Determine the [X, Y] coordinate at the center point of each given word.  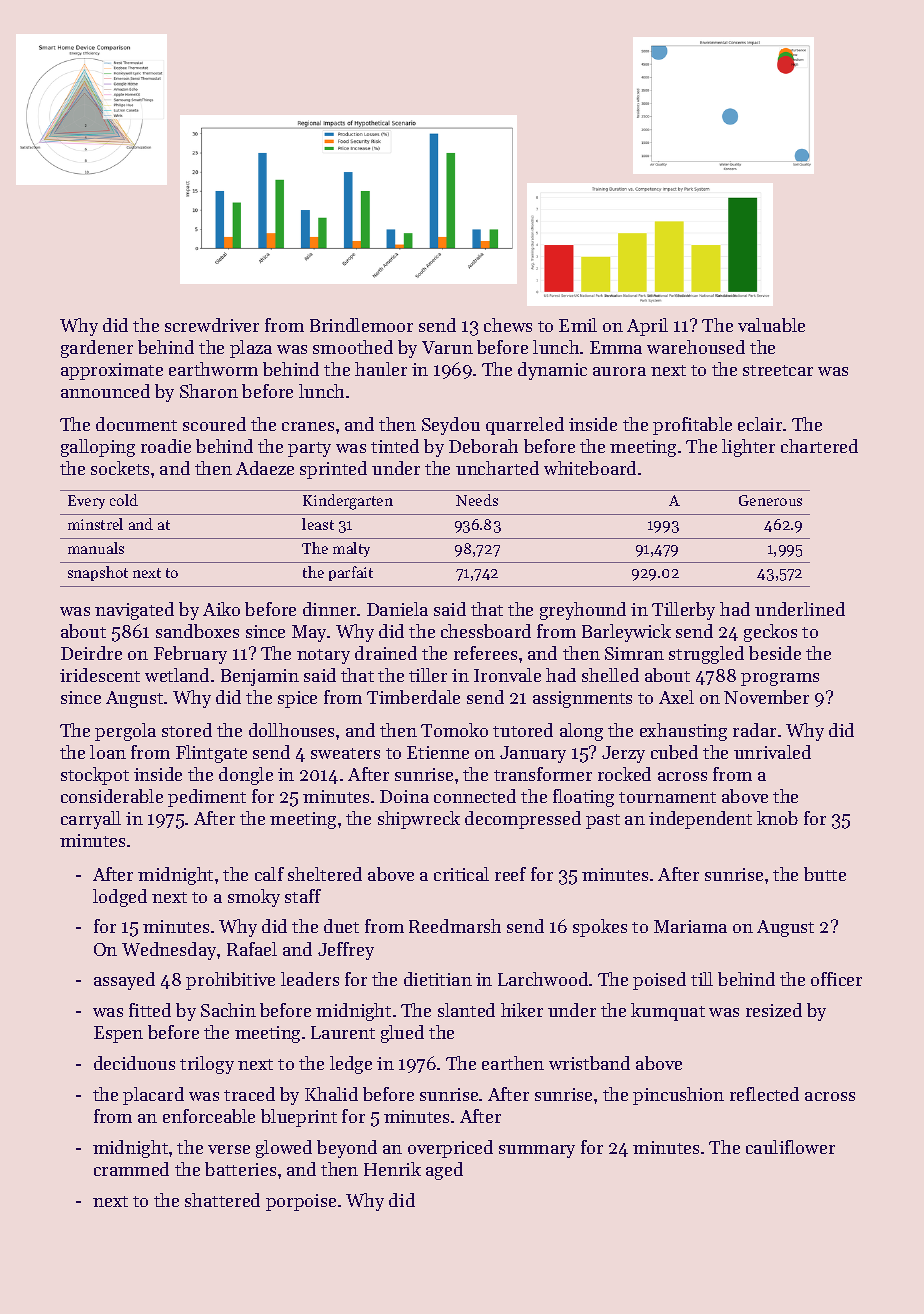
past [603, 821]
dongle [246, 776]
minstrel [95, 524]
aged [444, 1171]
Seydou [451, 426]
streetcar [778, 370]
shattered [222, 1200]
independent [700, 820]
